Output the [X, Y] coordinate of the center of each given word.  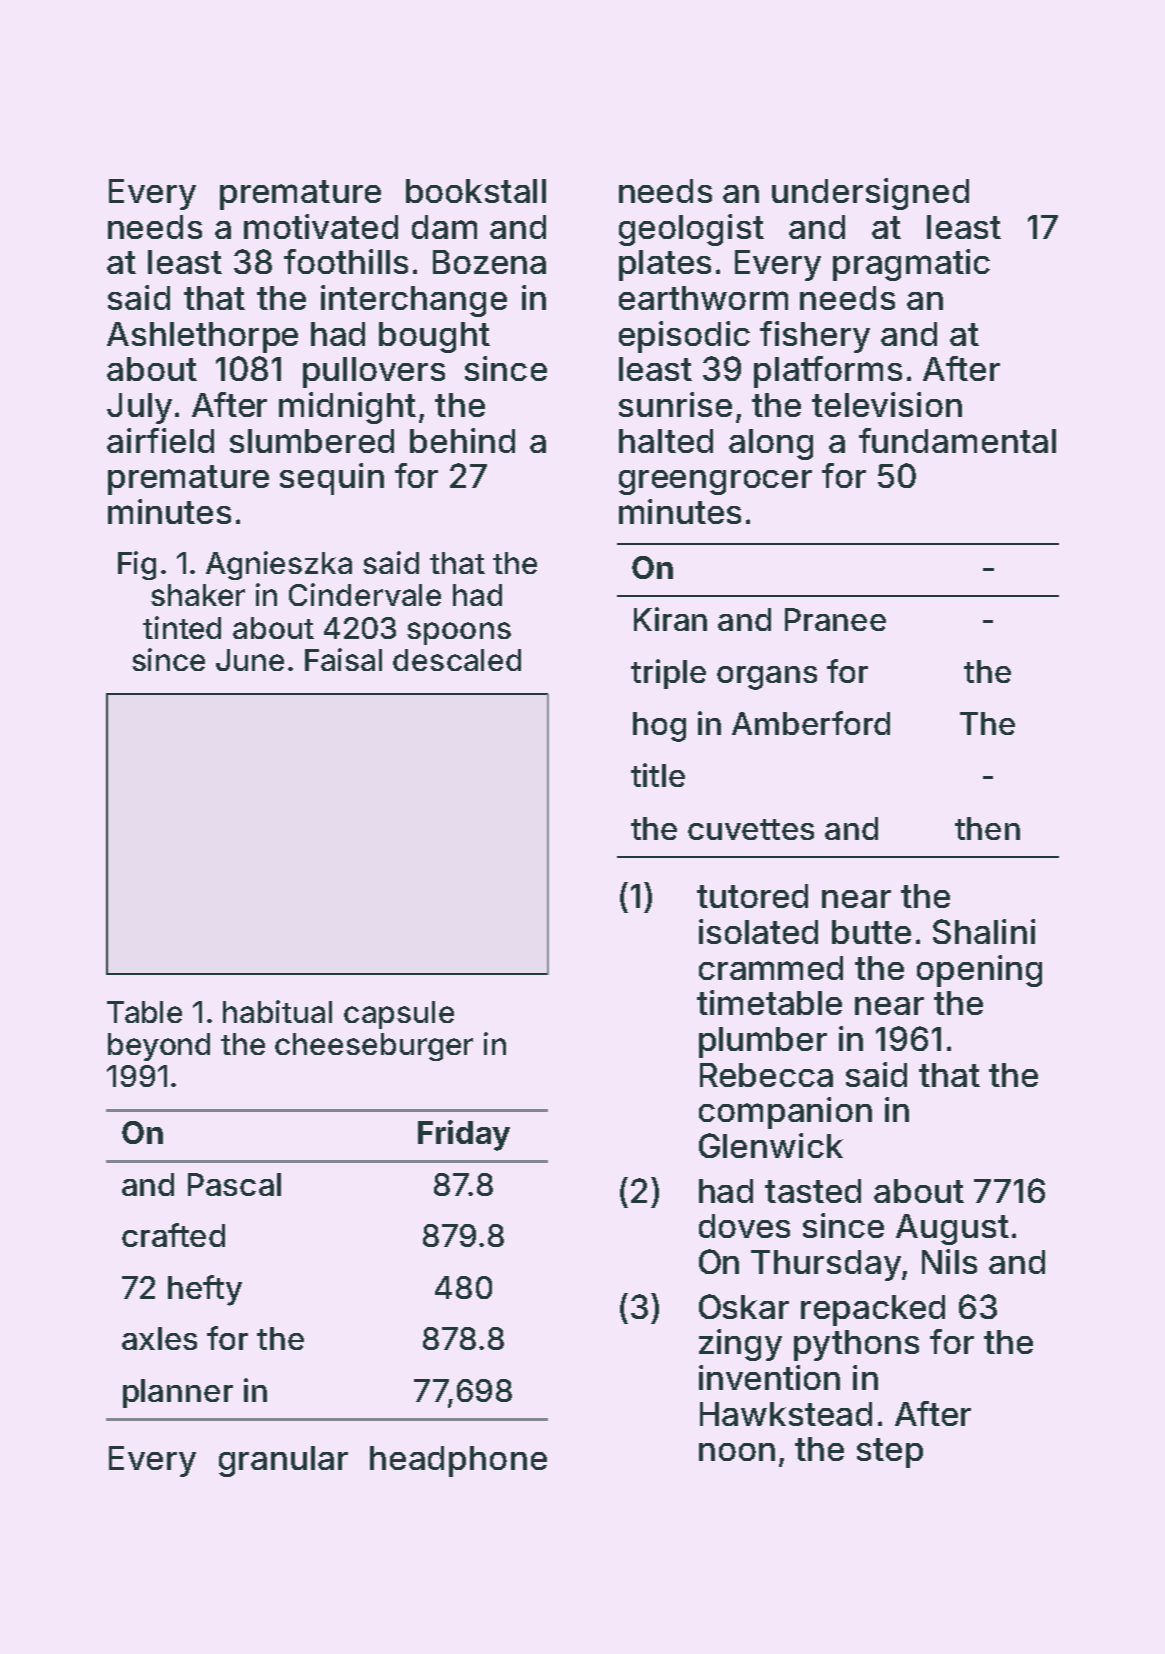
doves [744, 1226]
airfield [160, 440]
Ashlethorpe [202, 337]
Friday [464, 1135]
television [887, 404]
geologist [691, 230]
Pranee [835, 619]
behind [462, 440]
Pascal [234, 1184]
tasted [813, 1191]
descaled [457, 660]
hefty [205, 1290]
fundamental [957, 440]
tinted [182, 627]
